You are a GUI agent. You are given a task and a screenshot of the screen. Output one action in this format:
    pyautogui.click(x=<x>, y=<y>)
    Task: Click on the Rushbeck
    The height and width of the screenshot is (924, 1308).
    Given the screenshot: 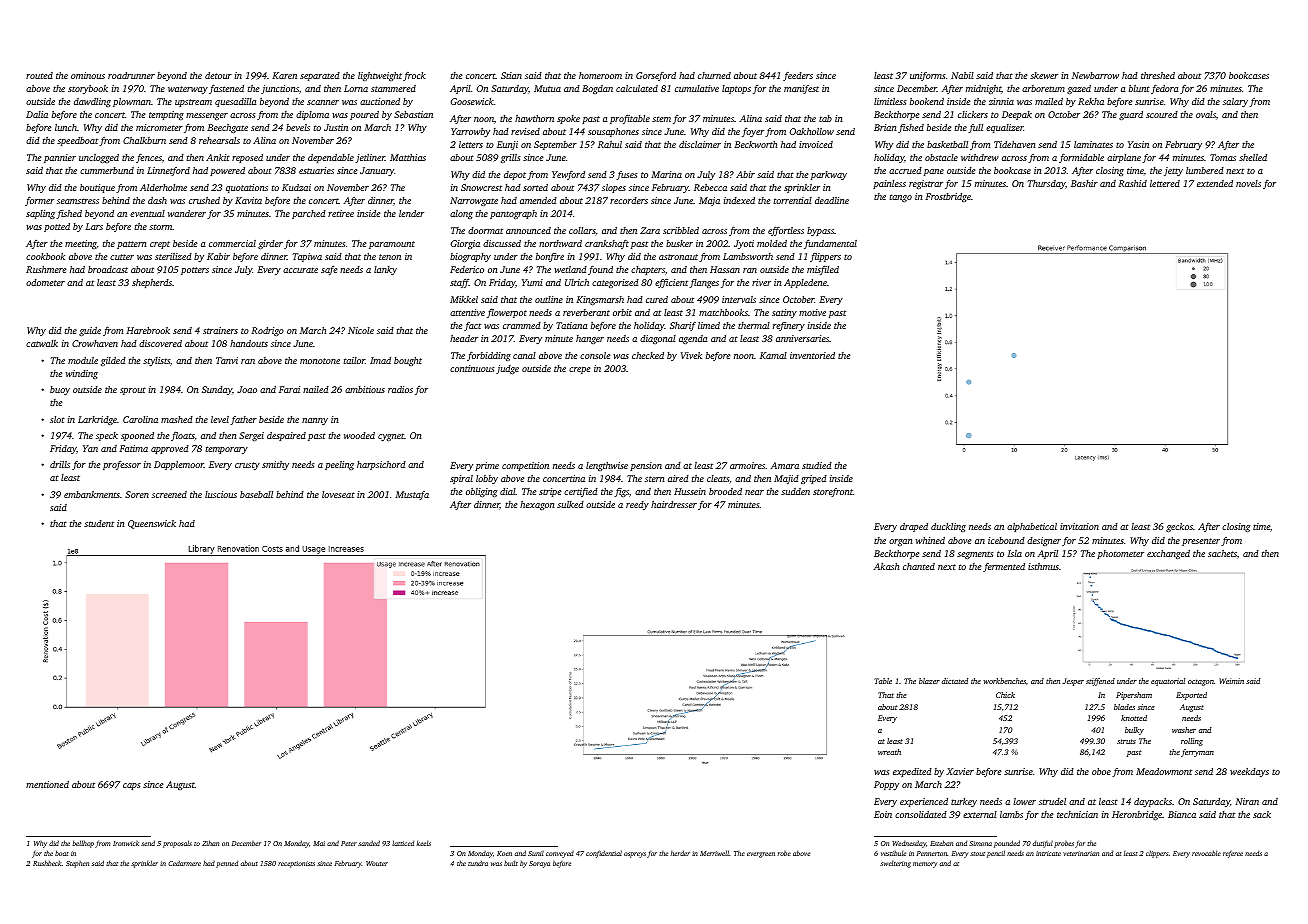 What is the action you would take?
    pyautogui.click(x=47, y=863)
